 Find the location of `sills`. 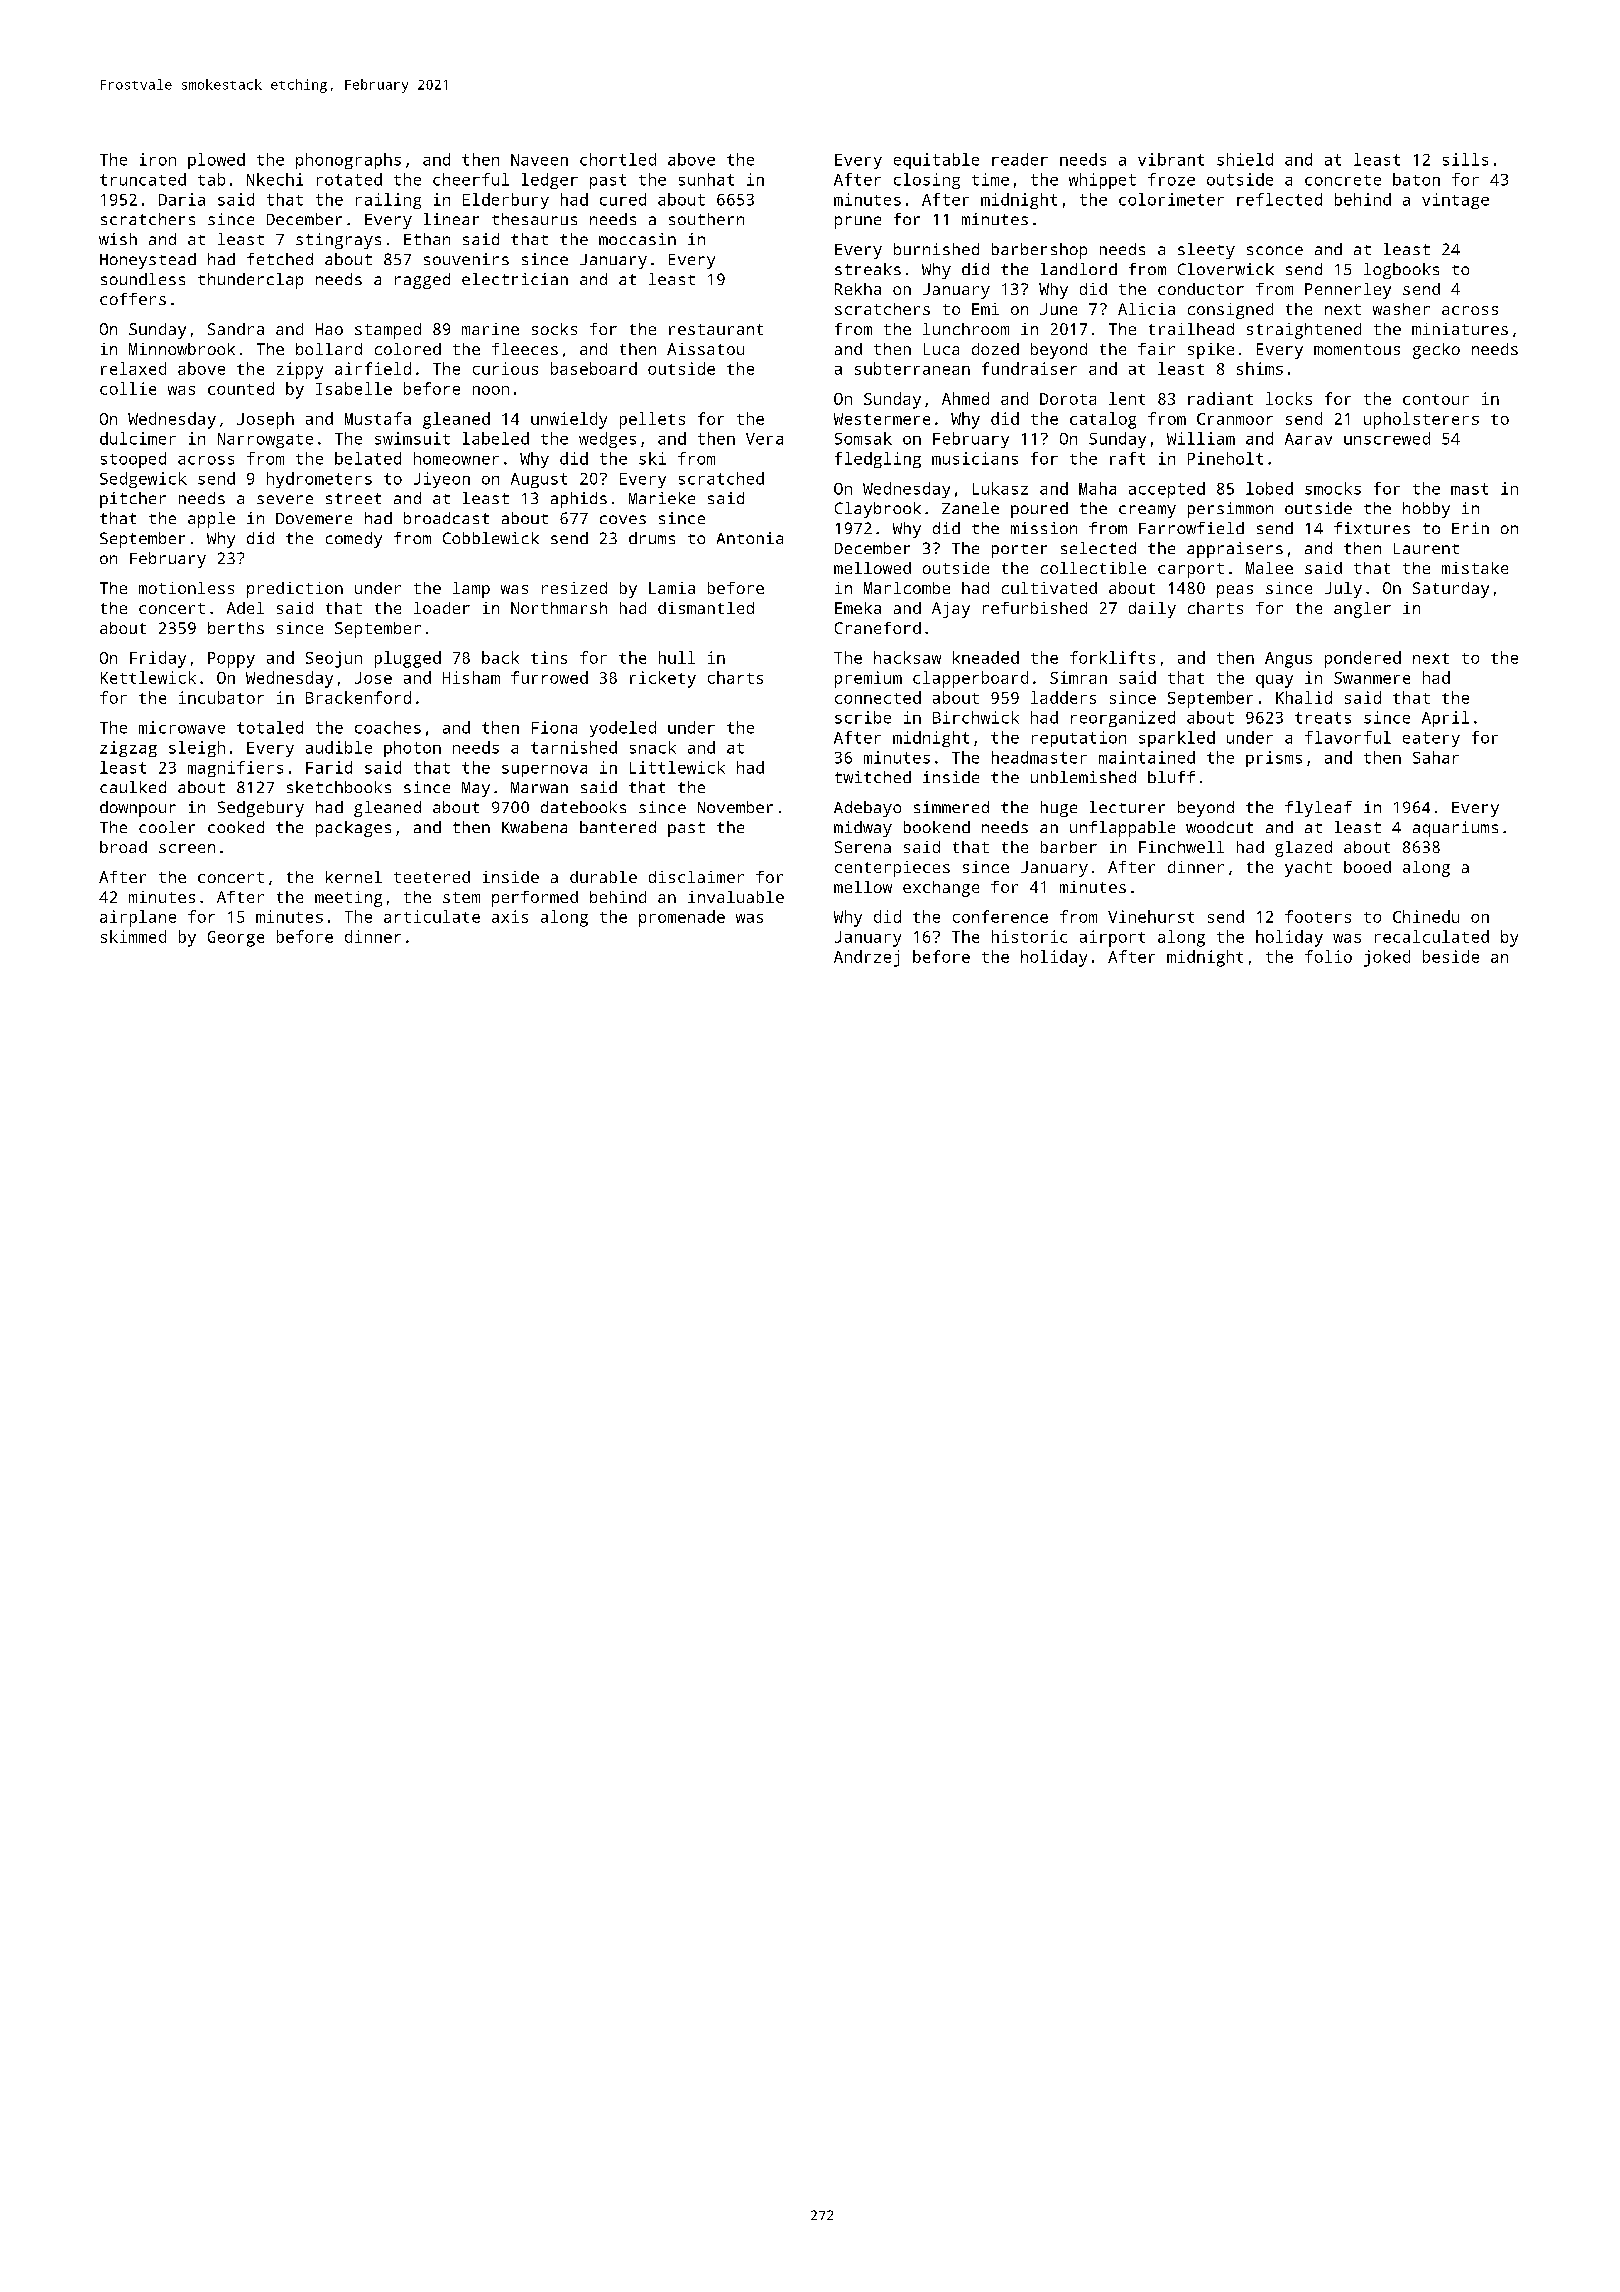

sills is located at coordinates (1465, 159).
